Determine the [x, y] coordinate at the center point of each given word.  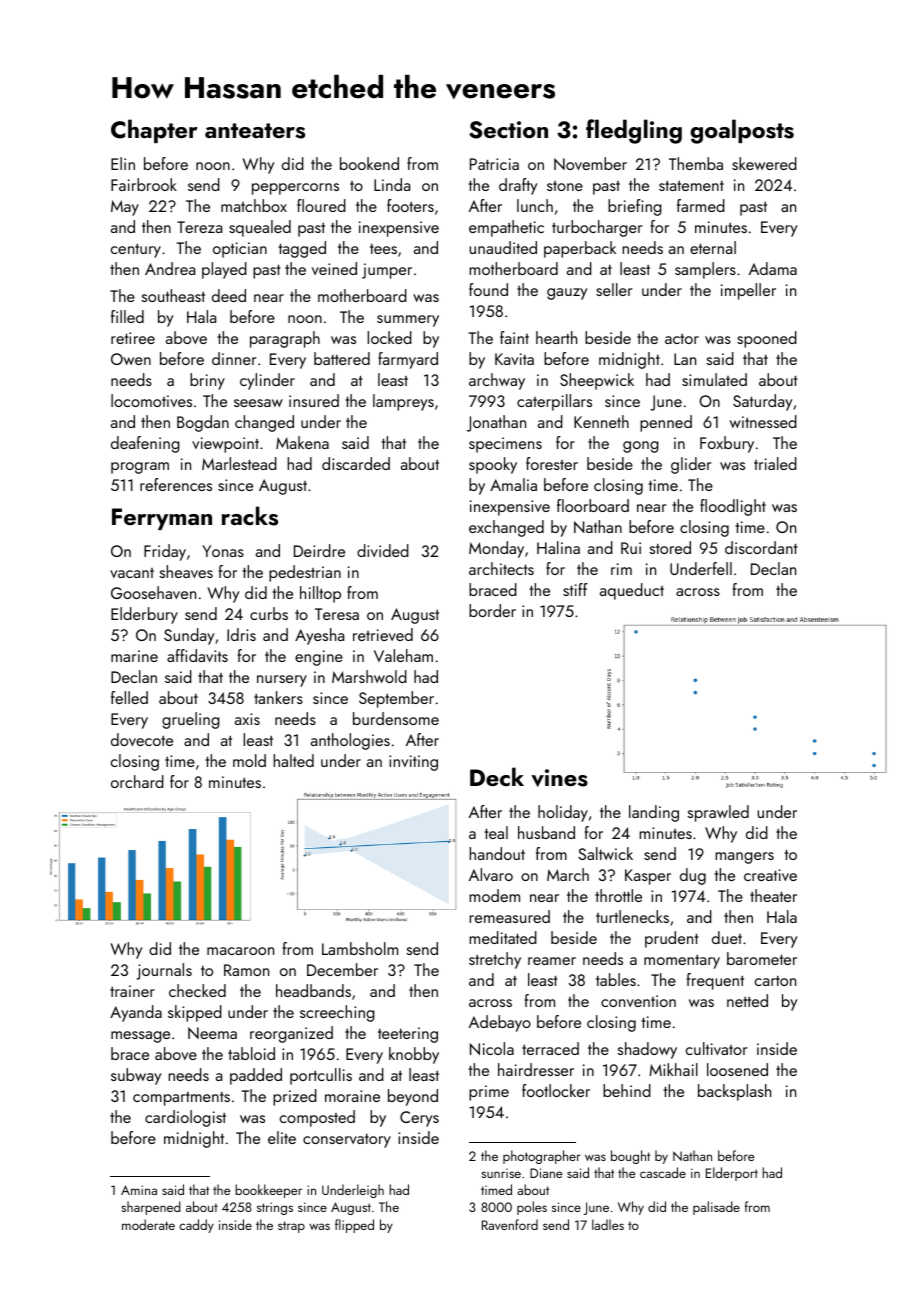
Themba [696, 163]
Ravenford [510, 1224]
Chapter [154, 131]
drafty [518, 186]
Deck [497, 776]
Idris [241, 634]
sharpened [151, 1208]
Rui [631, 548]
